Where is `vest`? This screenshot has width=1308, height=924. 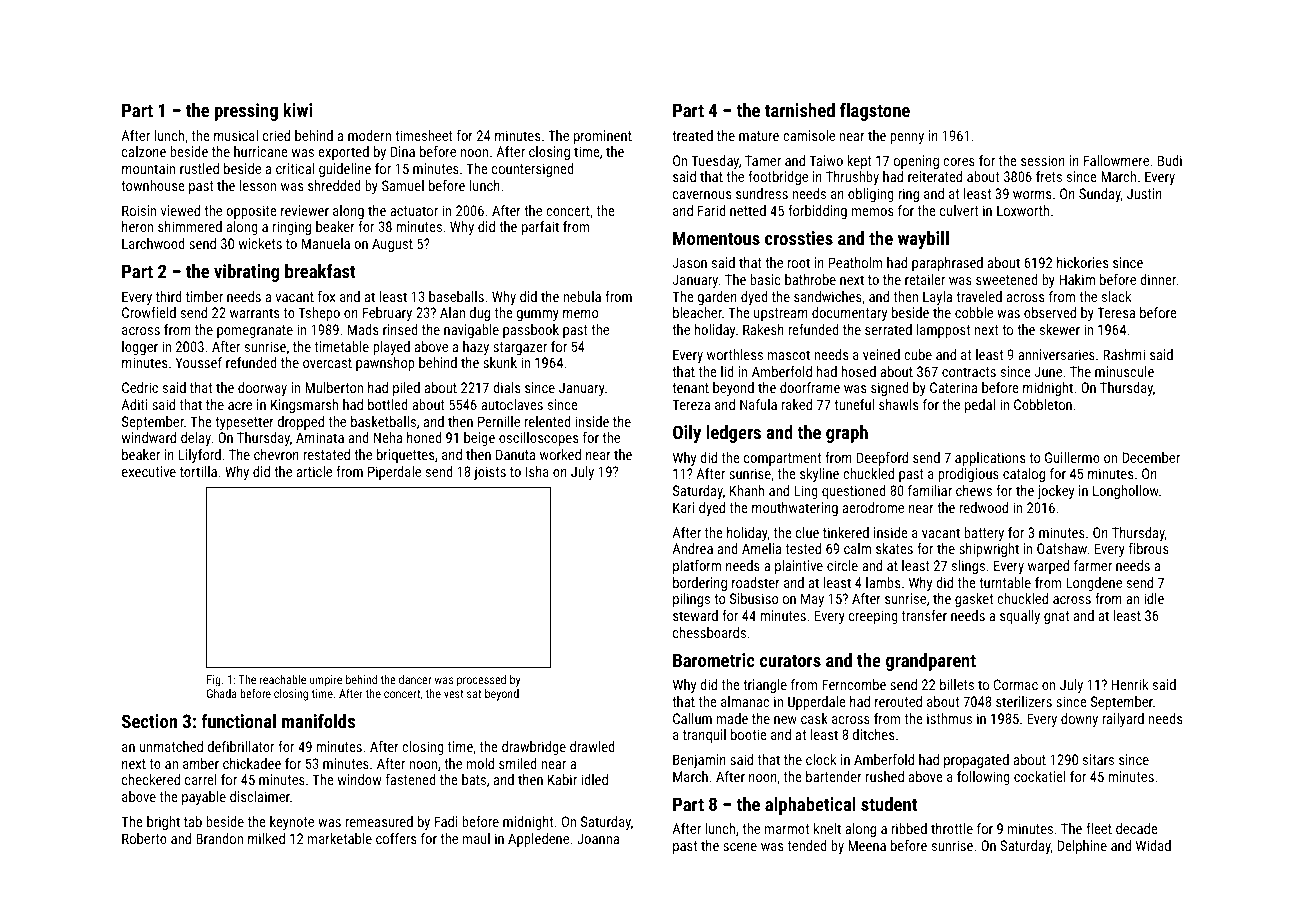 vest is located at coordinates (454, 694).
